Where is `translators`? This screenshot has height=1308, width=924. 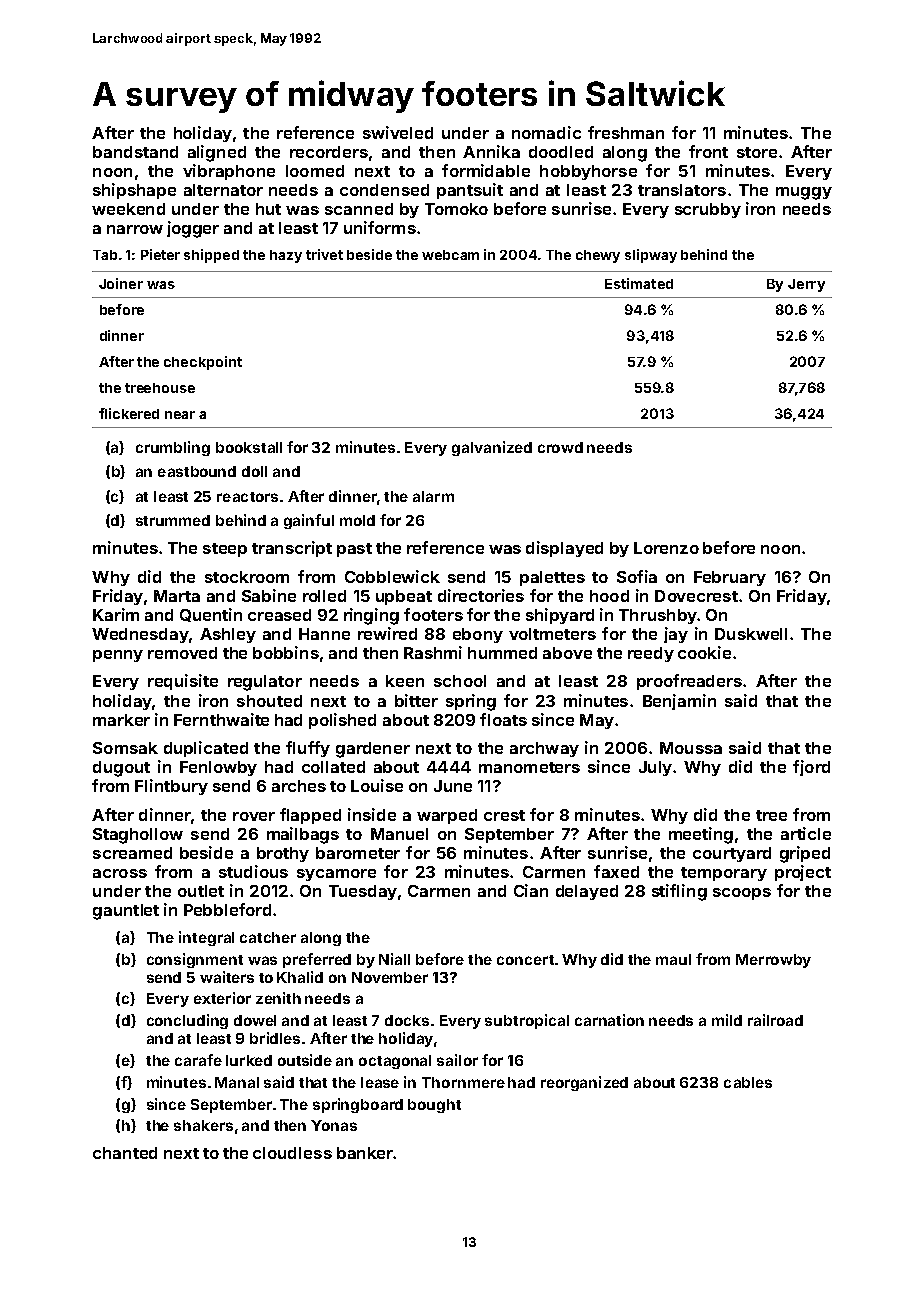 translators is located at coordinates (682, 190).
